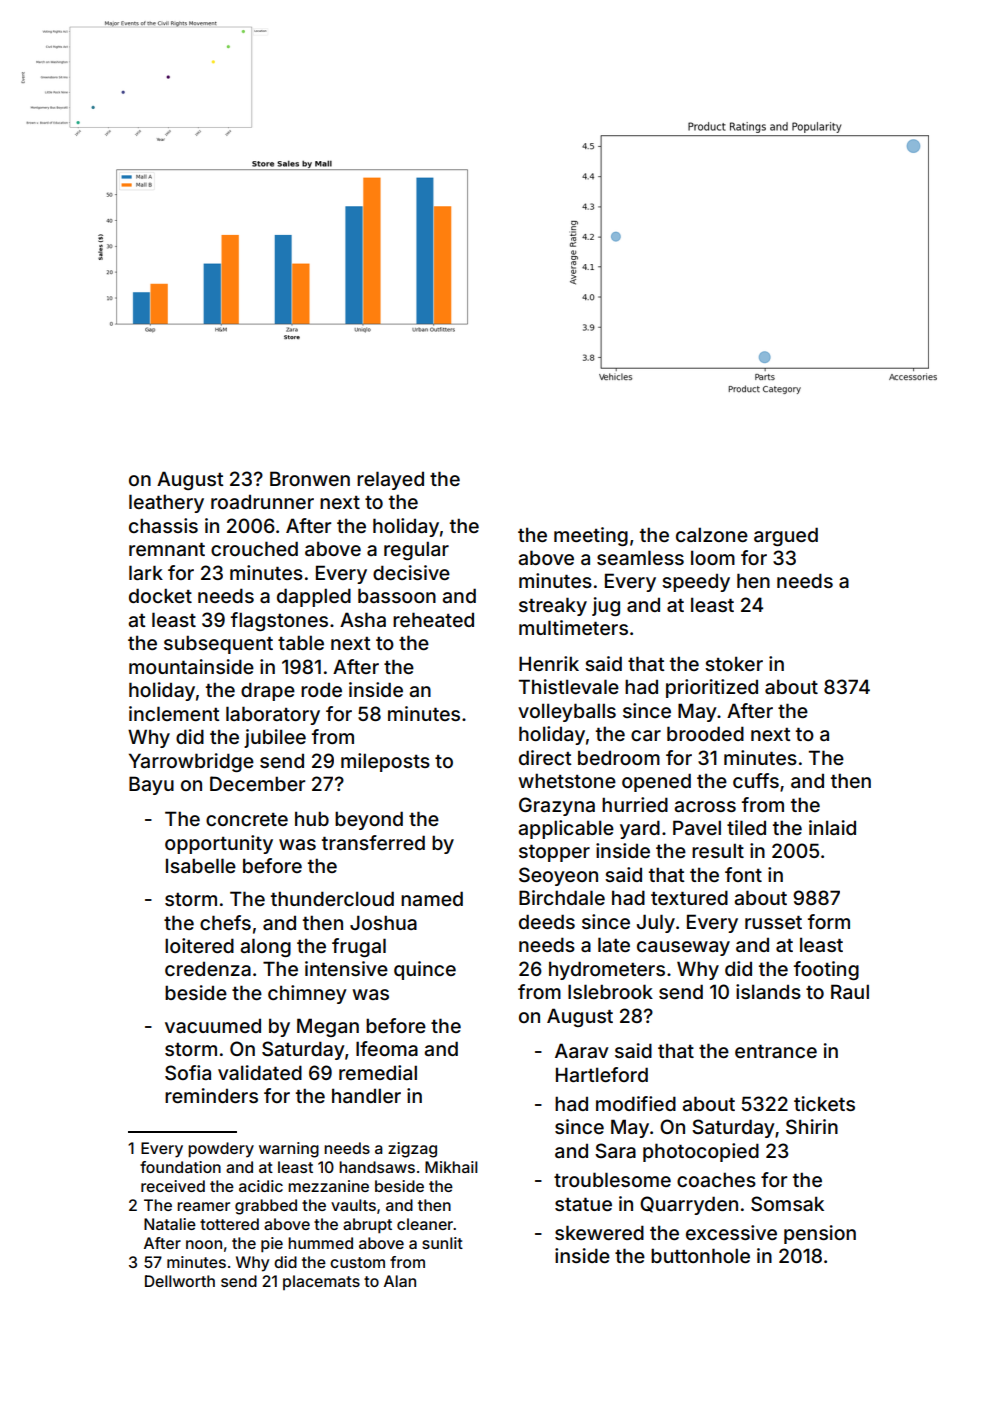 The height and width of the page is (1422, 1001). What do you see at coordinates (260, 1072) in the page?
I see `validated` at bounding box center [260, 1072].
